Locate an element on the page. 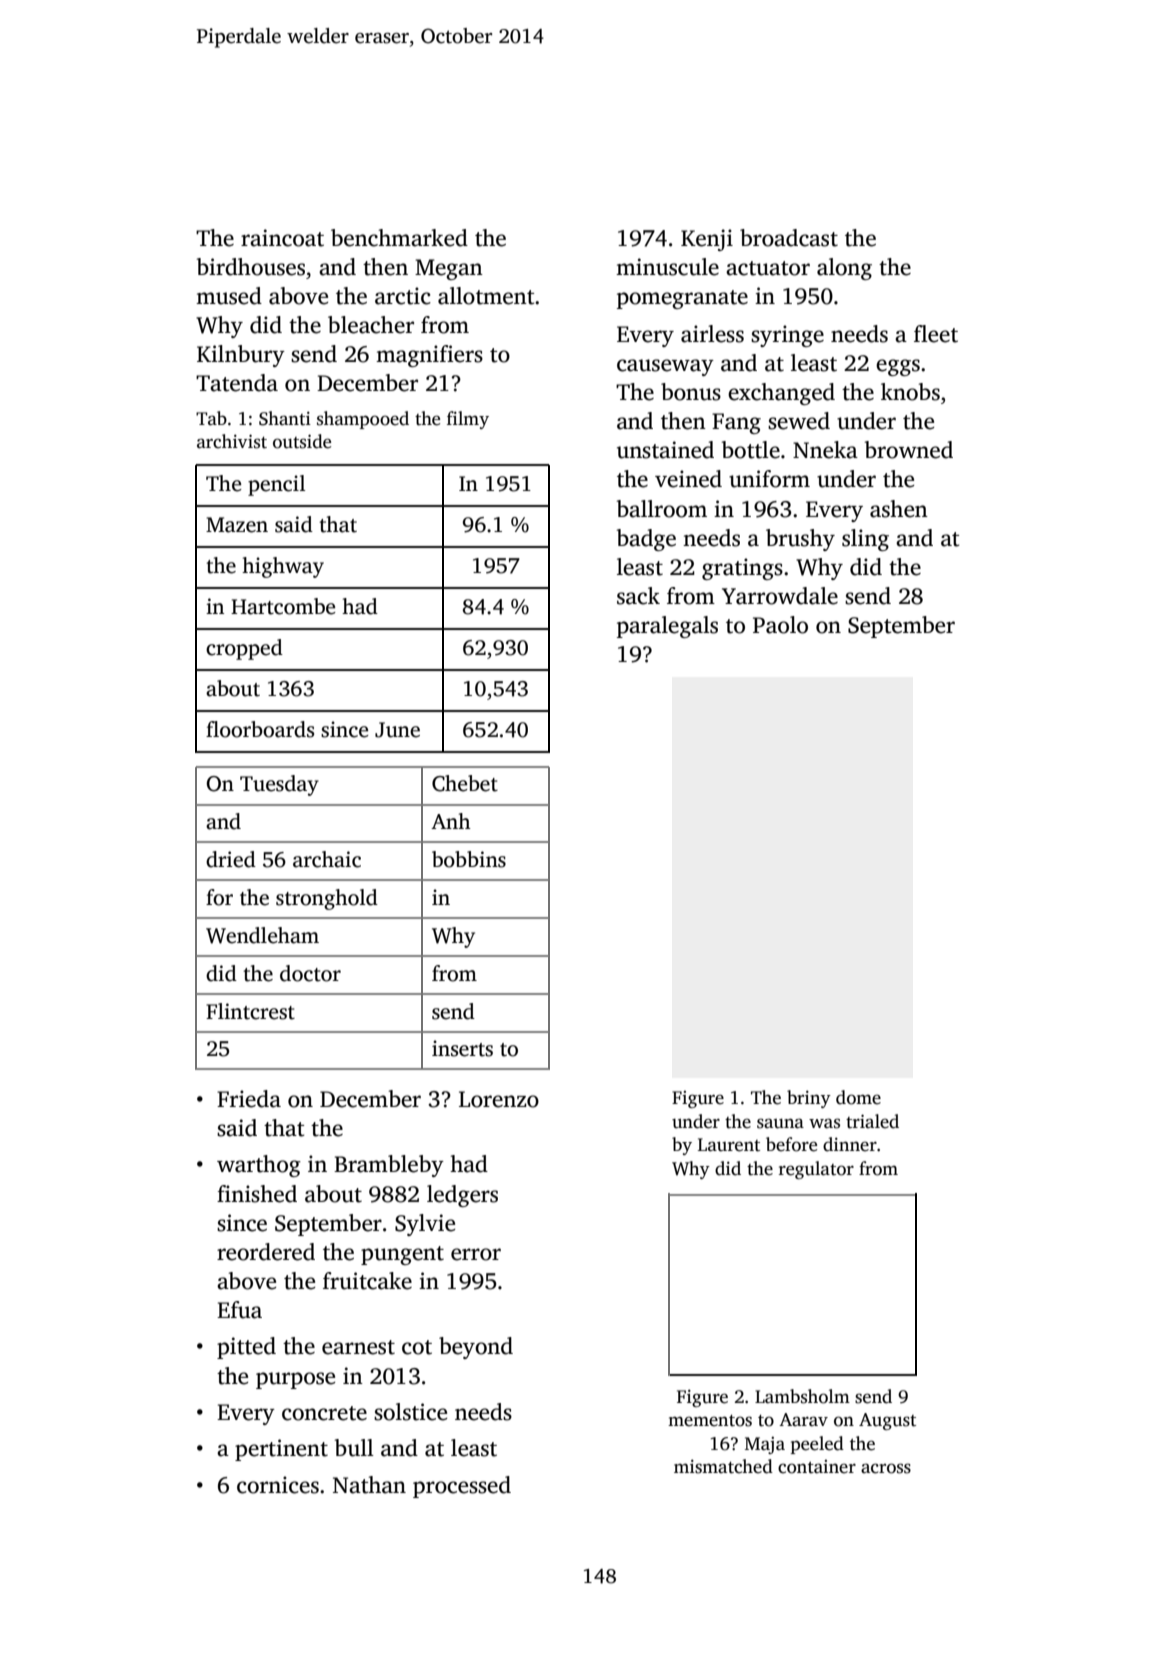 Image resolution: width=1165 pixels, height=1654 pixels. pertinent is located at coordinates (281, 1450).
